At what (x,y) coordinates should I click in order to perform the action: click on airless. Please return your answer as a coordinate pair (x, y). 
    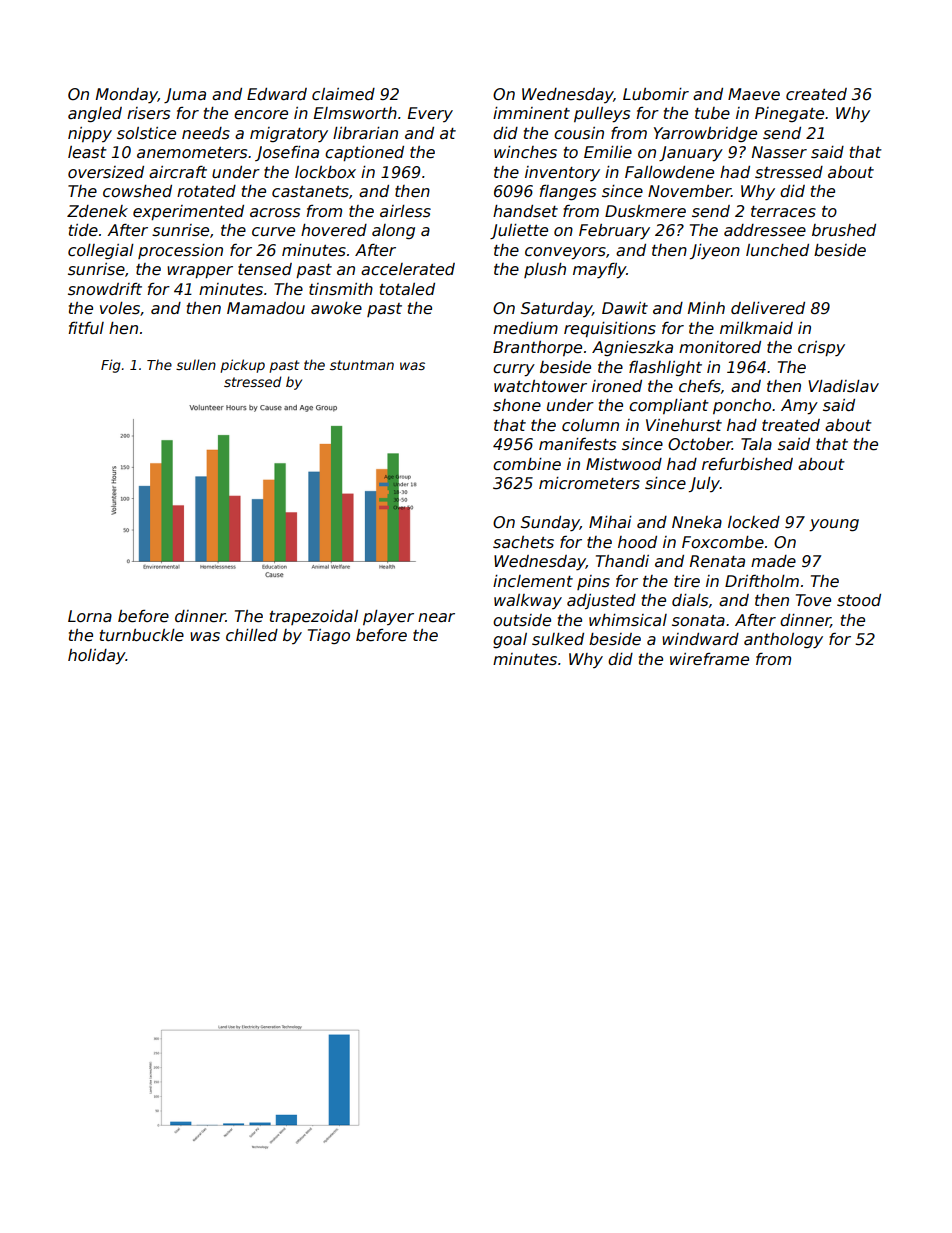
    Looking at the image, I should click on (405, 211).
